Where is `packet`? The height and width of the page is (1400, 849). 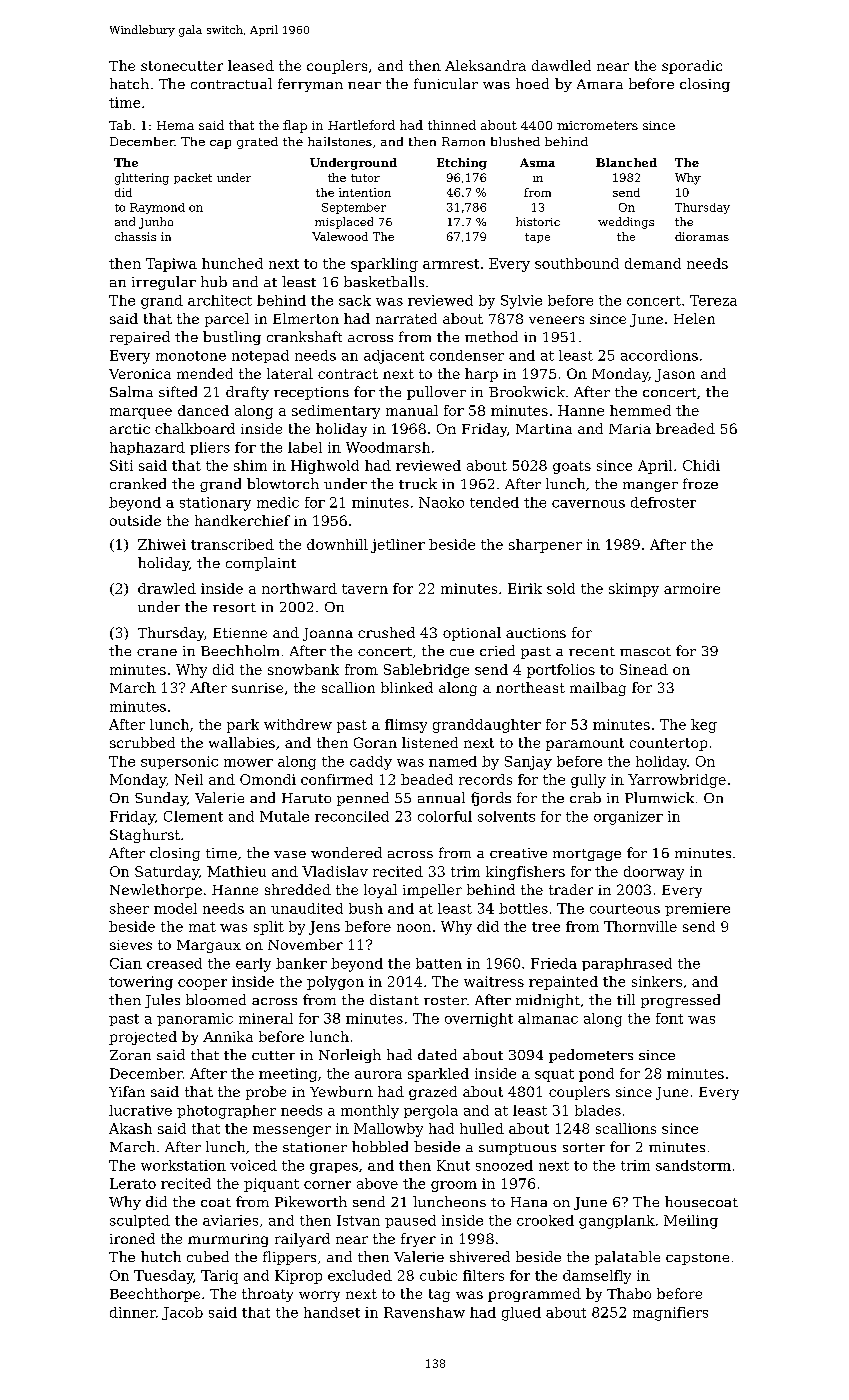 packet is located at coordinates (193, 178).
